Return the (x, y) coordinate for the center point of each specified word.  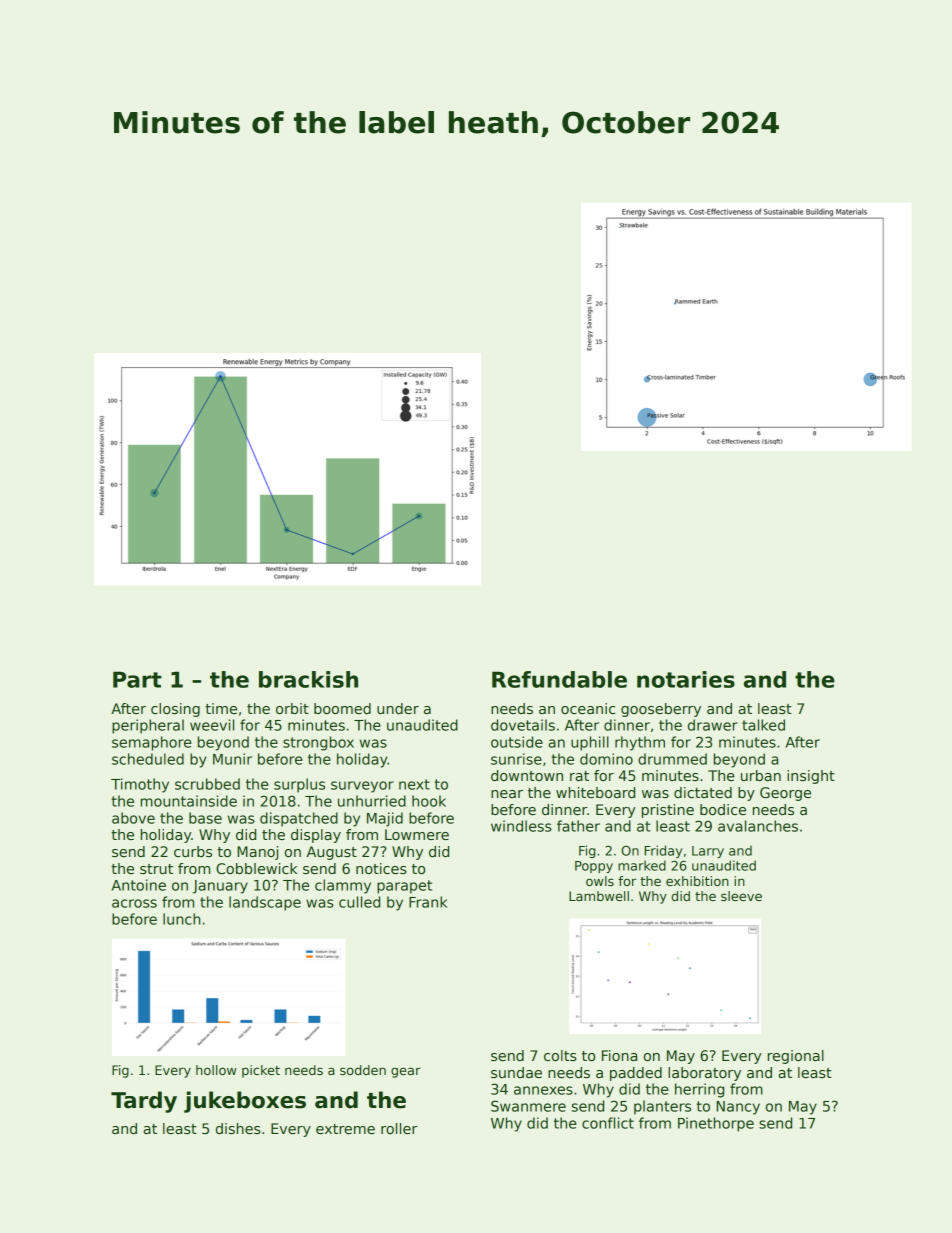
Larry (708, 852)
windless (521, 826)
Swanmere (528, 1106)
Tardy (144, 1102)
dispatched (299, 819)
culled (359, 902)
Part (137, 679)
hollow (216, 1070)
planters (662, 1107)
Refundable (559, 679)
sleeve (741, 896)
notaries (686, 679)
